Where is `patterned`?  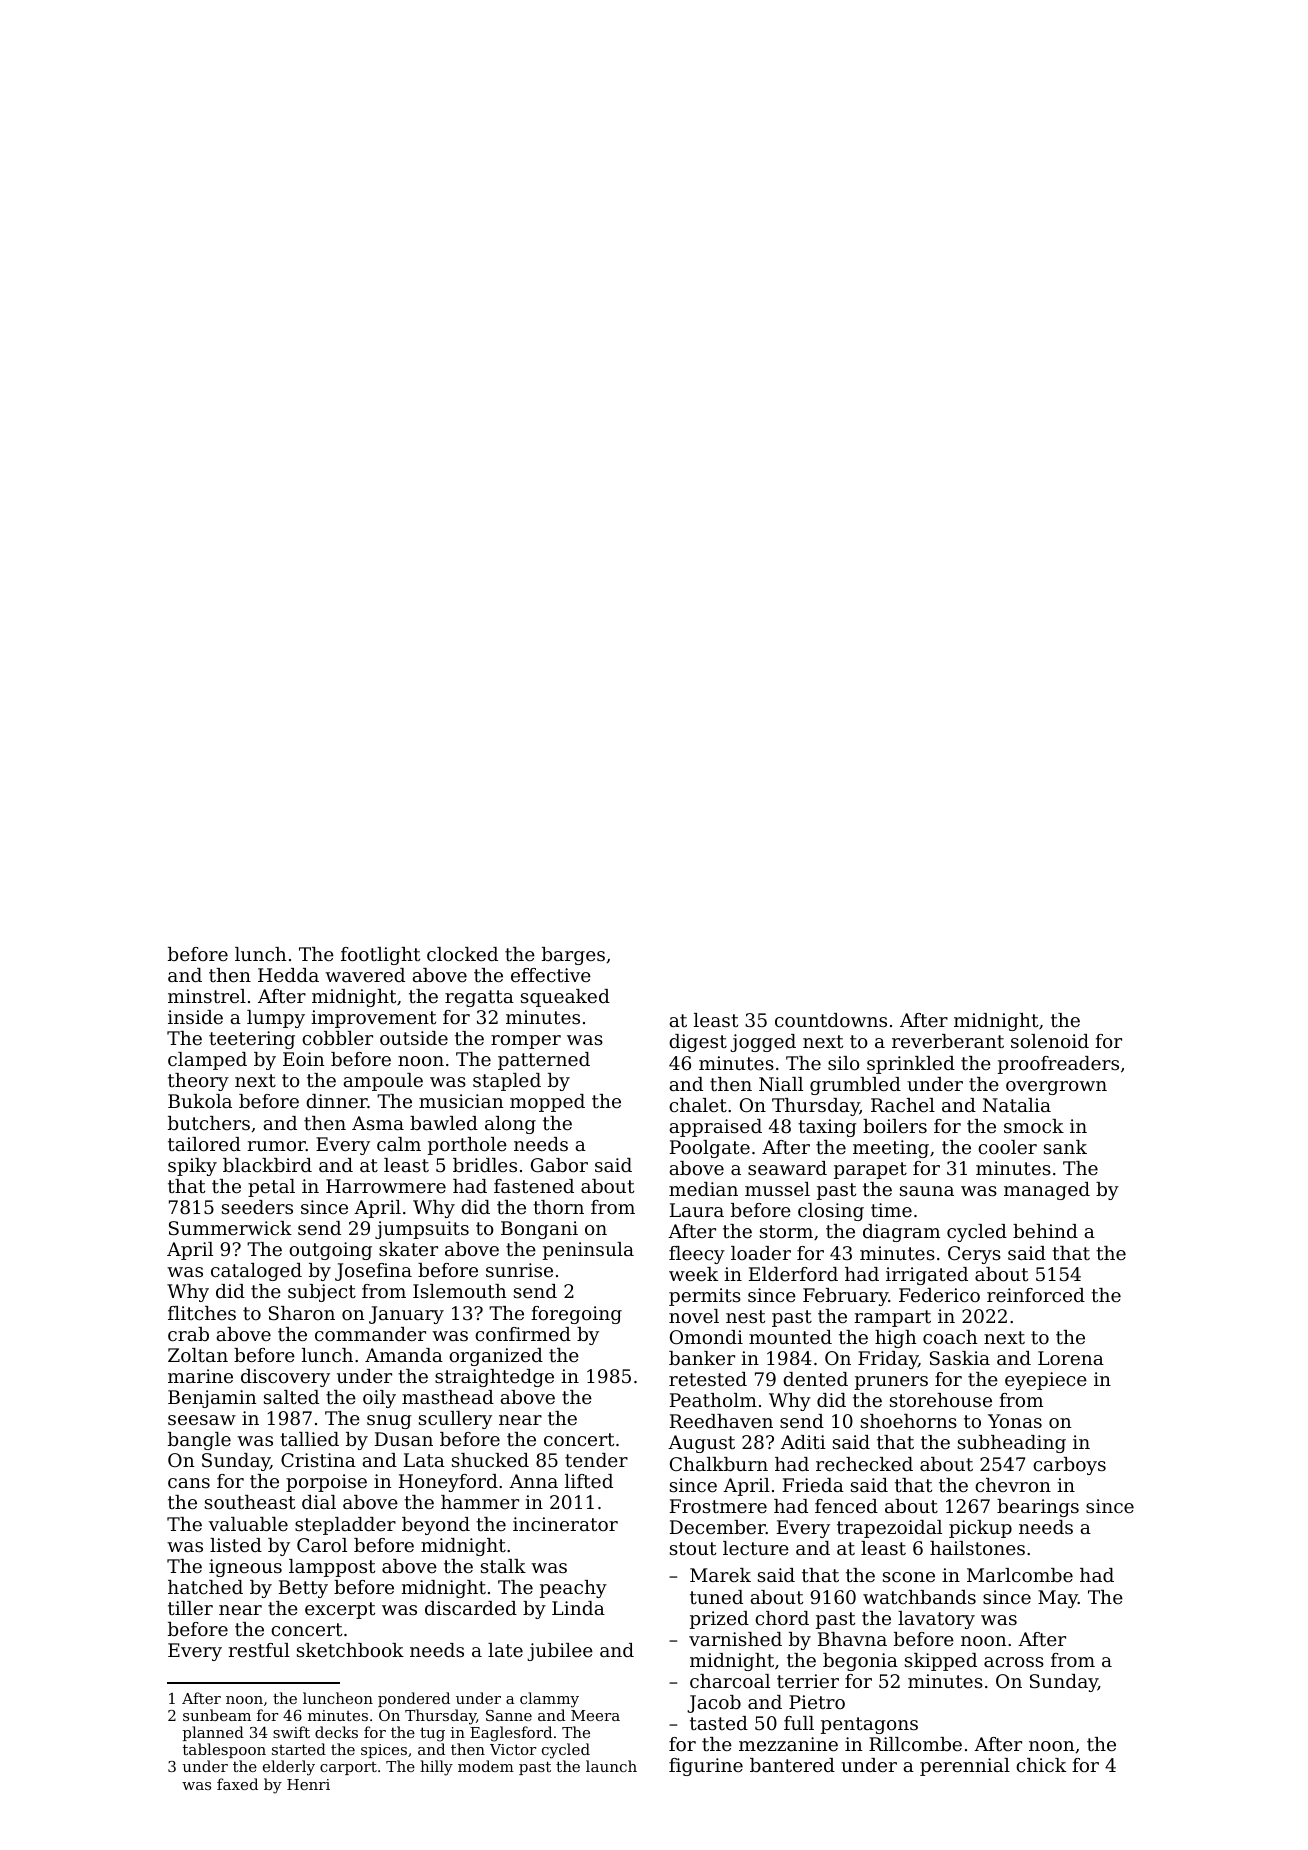
patterned is located at coordinates (544, 1061).
